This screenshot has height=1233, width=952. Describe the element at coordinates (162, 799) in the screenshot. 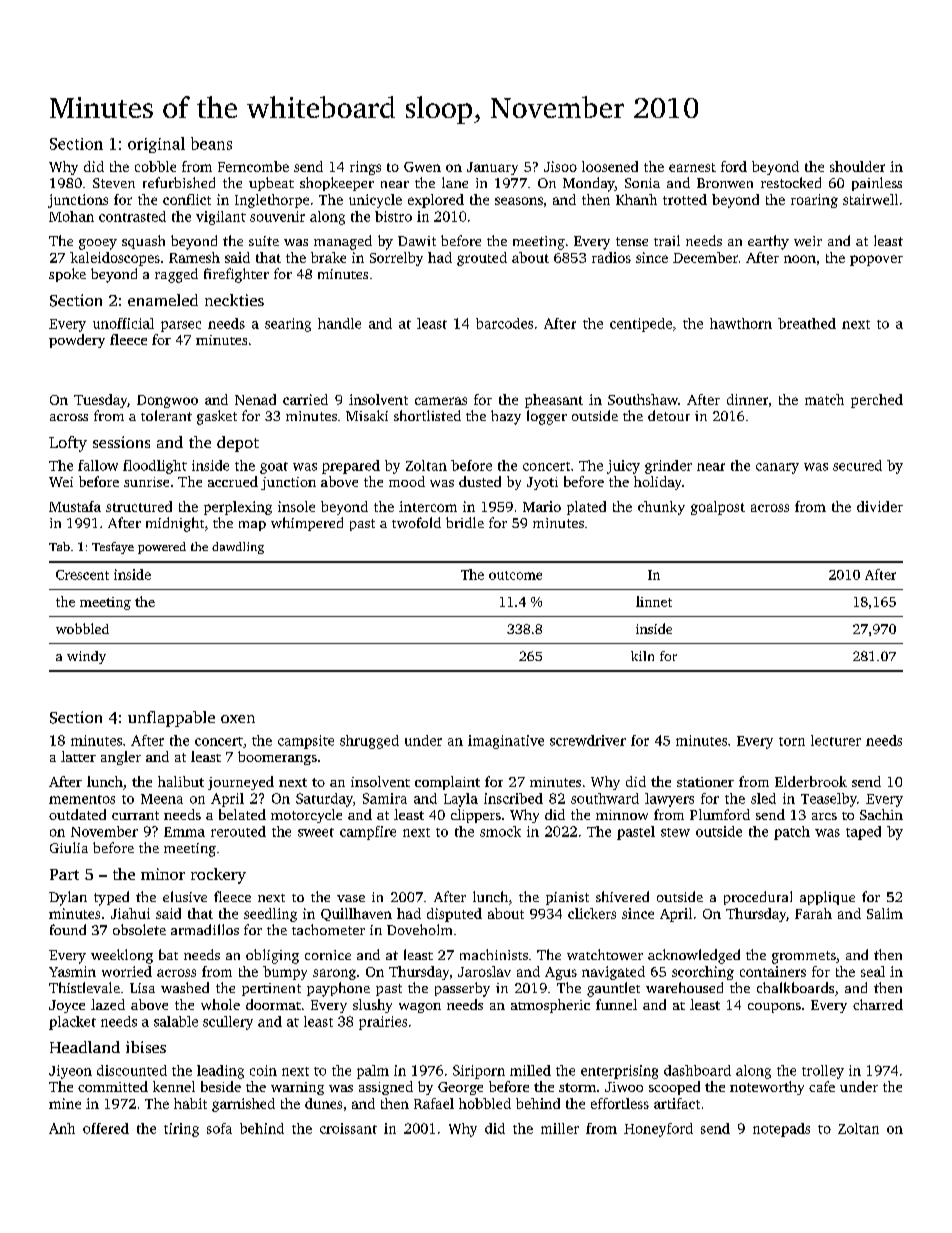

I see `Meena` at that location.
